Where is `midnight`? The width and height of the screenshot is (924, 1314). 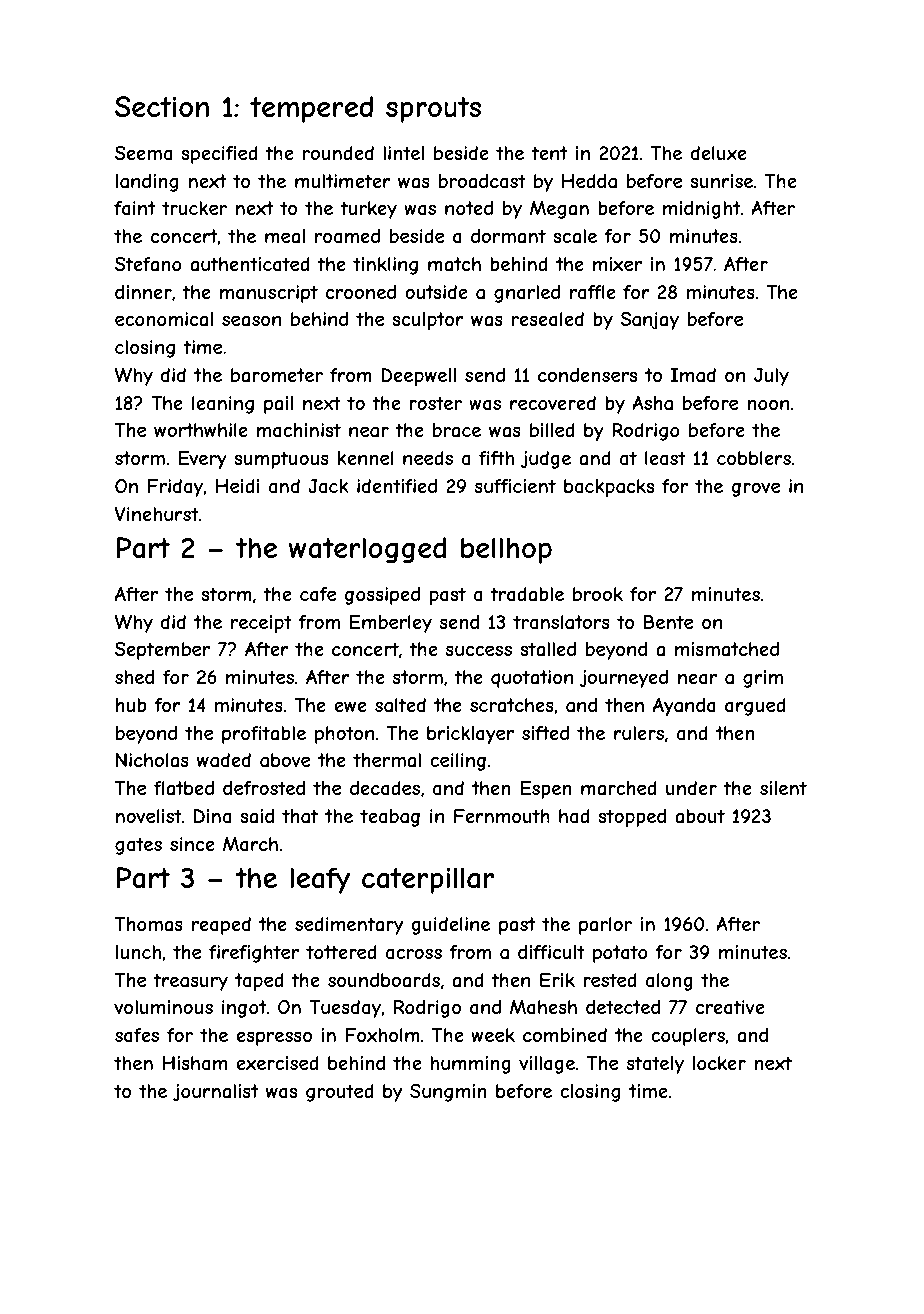
midnight is located at coordinates (701, 210).
